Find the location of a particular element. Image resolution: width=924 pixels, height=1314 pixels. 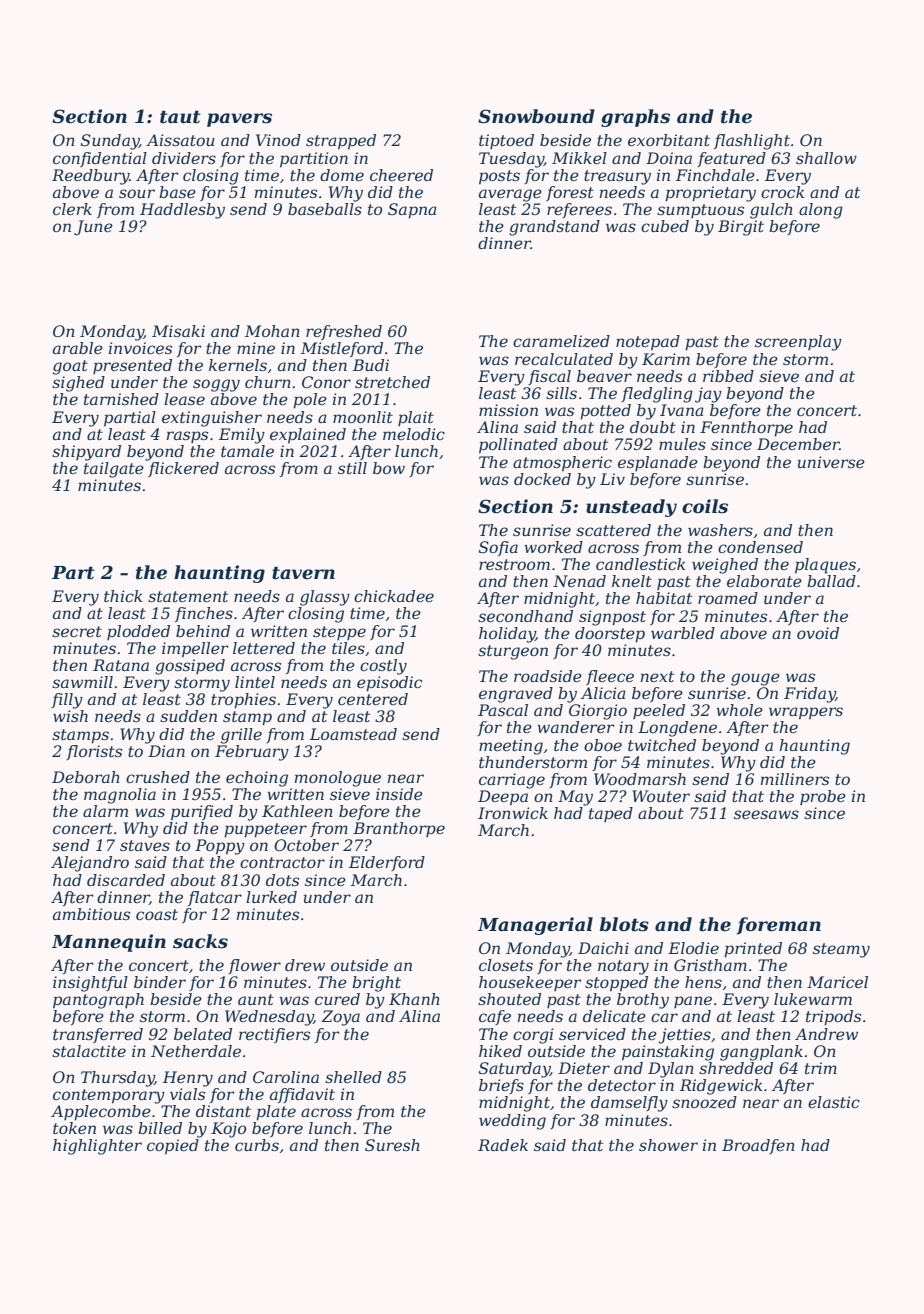

arable is located at coordinates (78, 348).
